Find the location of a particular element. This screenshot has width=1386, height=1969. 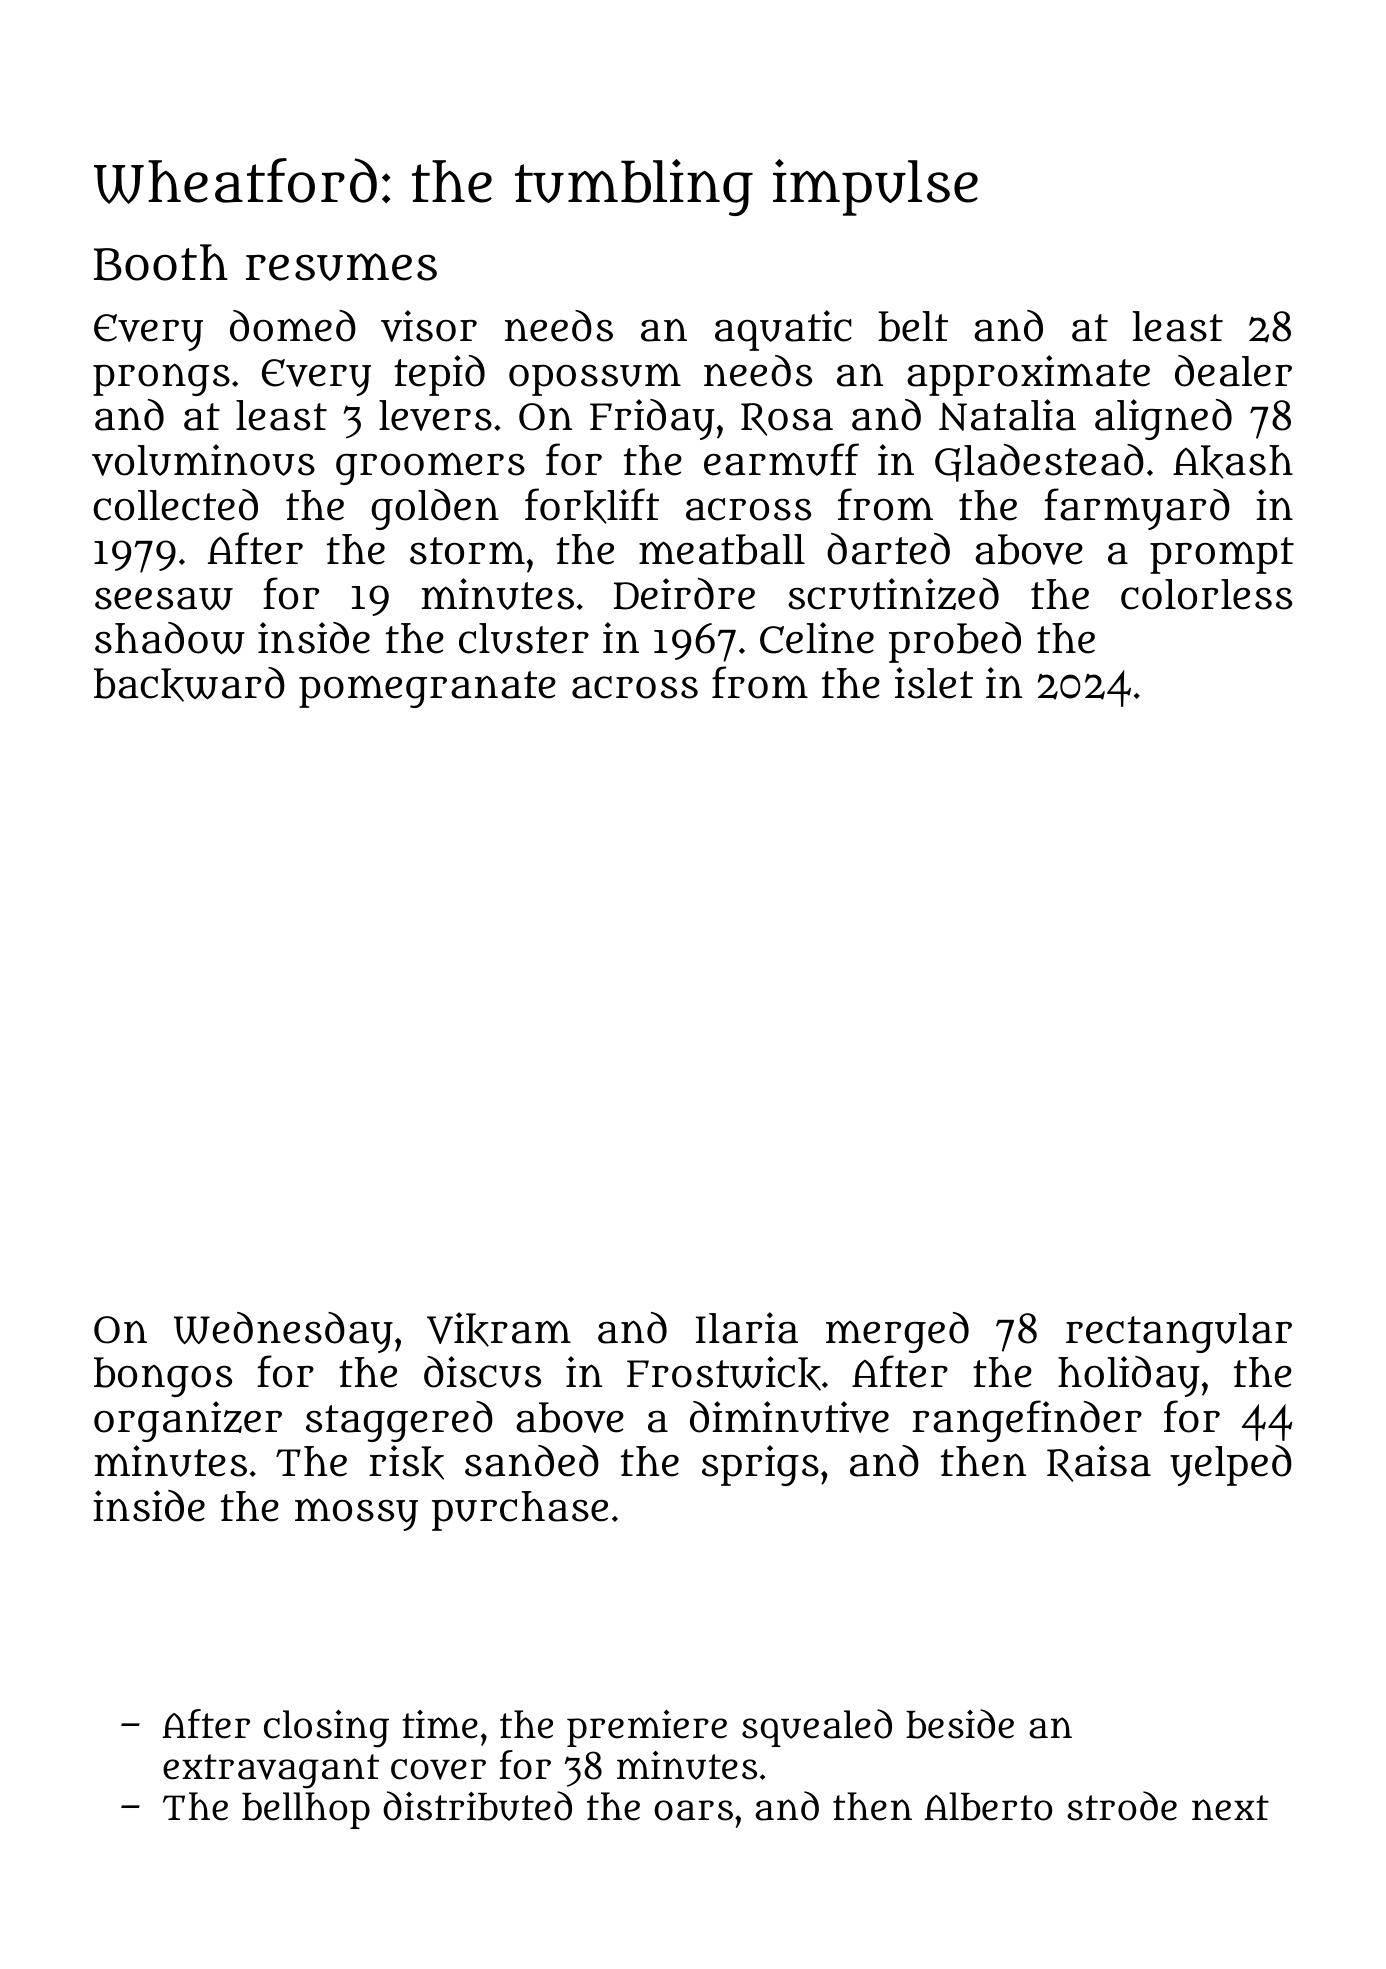

belt is located at coordinates (913, 326).
